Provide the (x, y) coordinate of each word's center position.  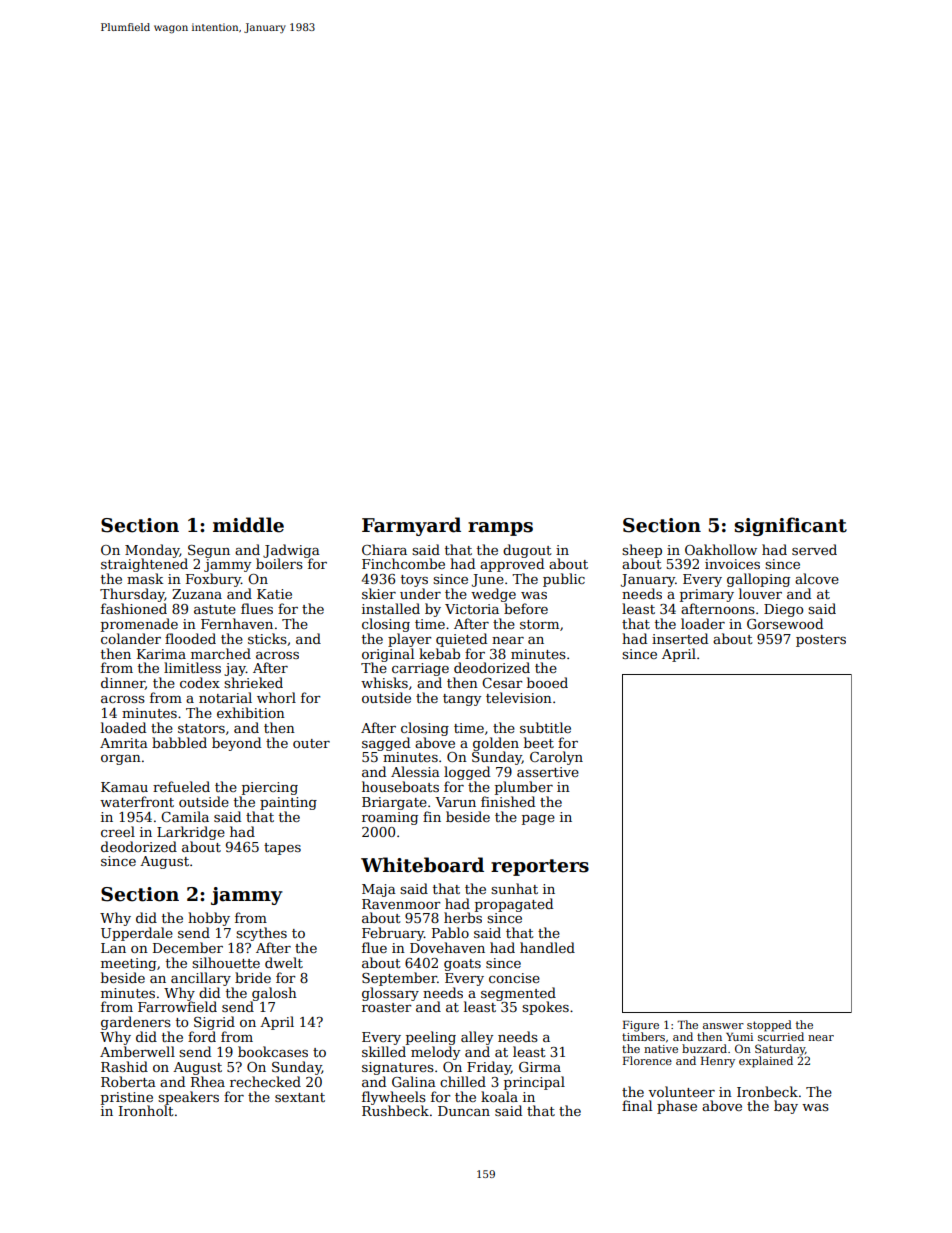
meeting (128, 964)
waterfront (137, 801)
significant (791, 526)
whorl (276, 697)
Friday (489, 1068)
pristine (127, 1098)
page (538, 820)
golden (496, 744)
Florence (647, 1060)
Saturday (780, 1050)
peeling (431, 1038)
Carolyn (556, 758)
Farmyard (411, 526)
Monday (152, 551)
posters (821, 641)
